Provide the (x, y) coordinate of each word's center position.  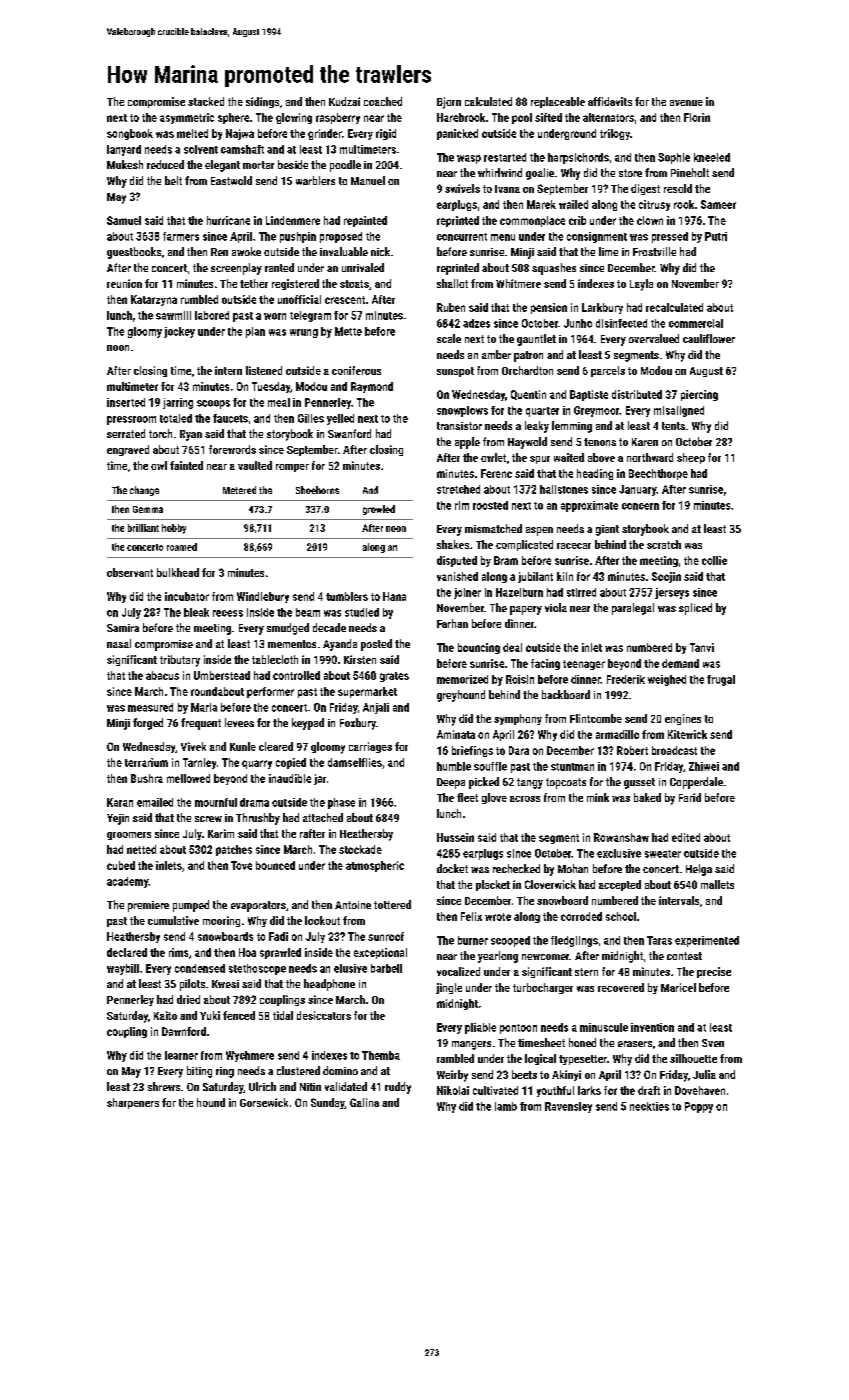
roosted (490, 505)
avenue (686, 103)
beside (293, 164)
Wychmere (250, 1056)
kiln (565, 576)
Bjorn (449, 103)
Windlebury (263, 597)
